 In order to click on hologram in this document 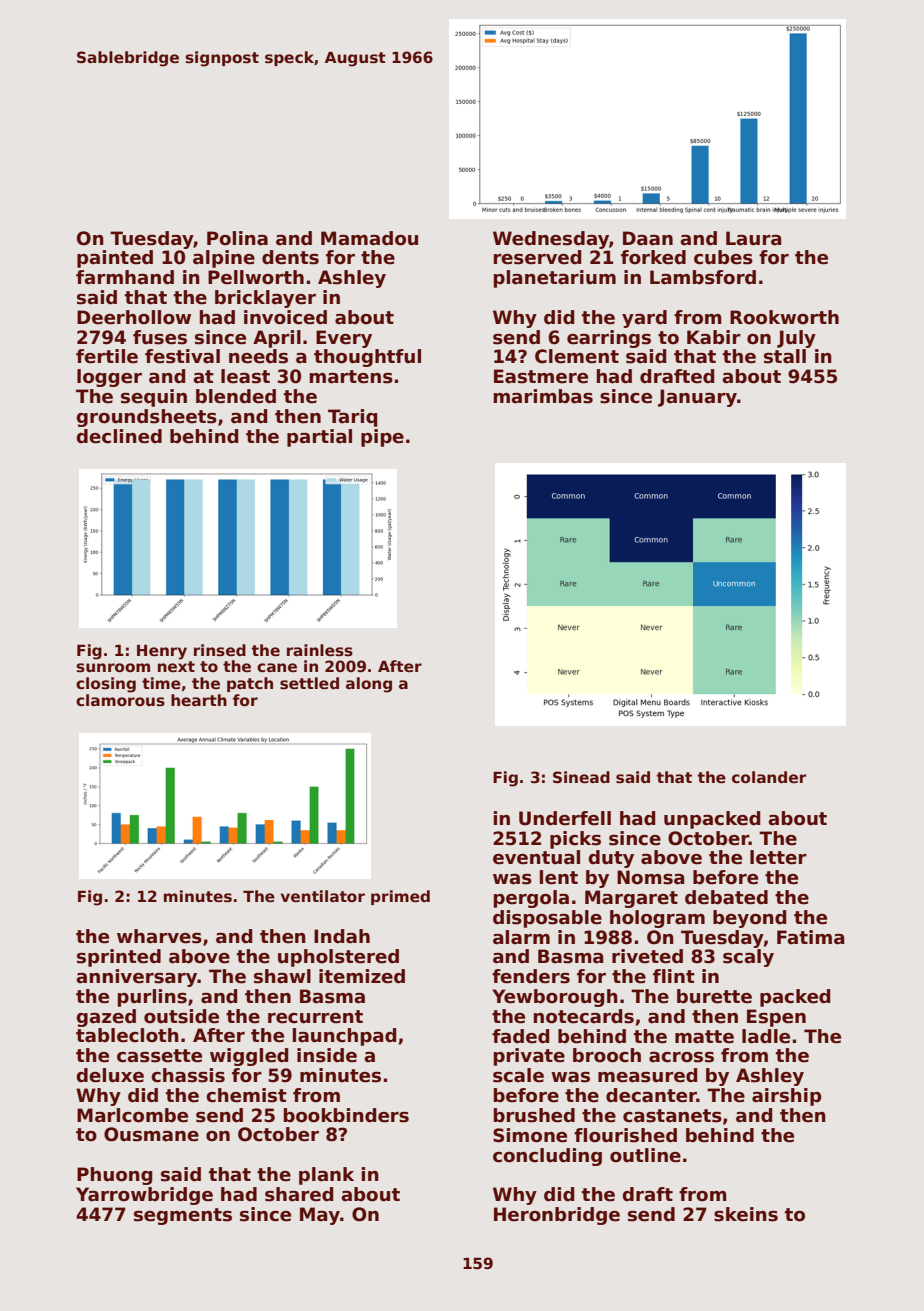, I will do `click(657, 919)`.
